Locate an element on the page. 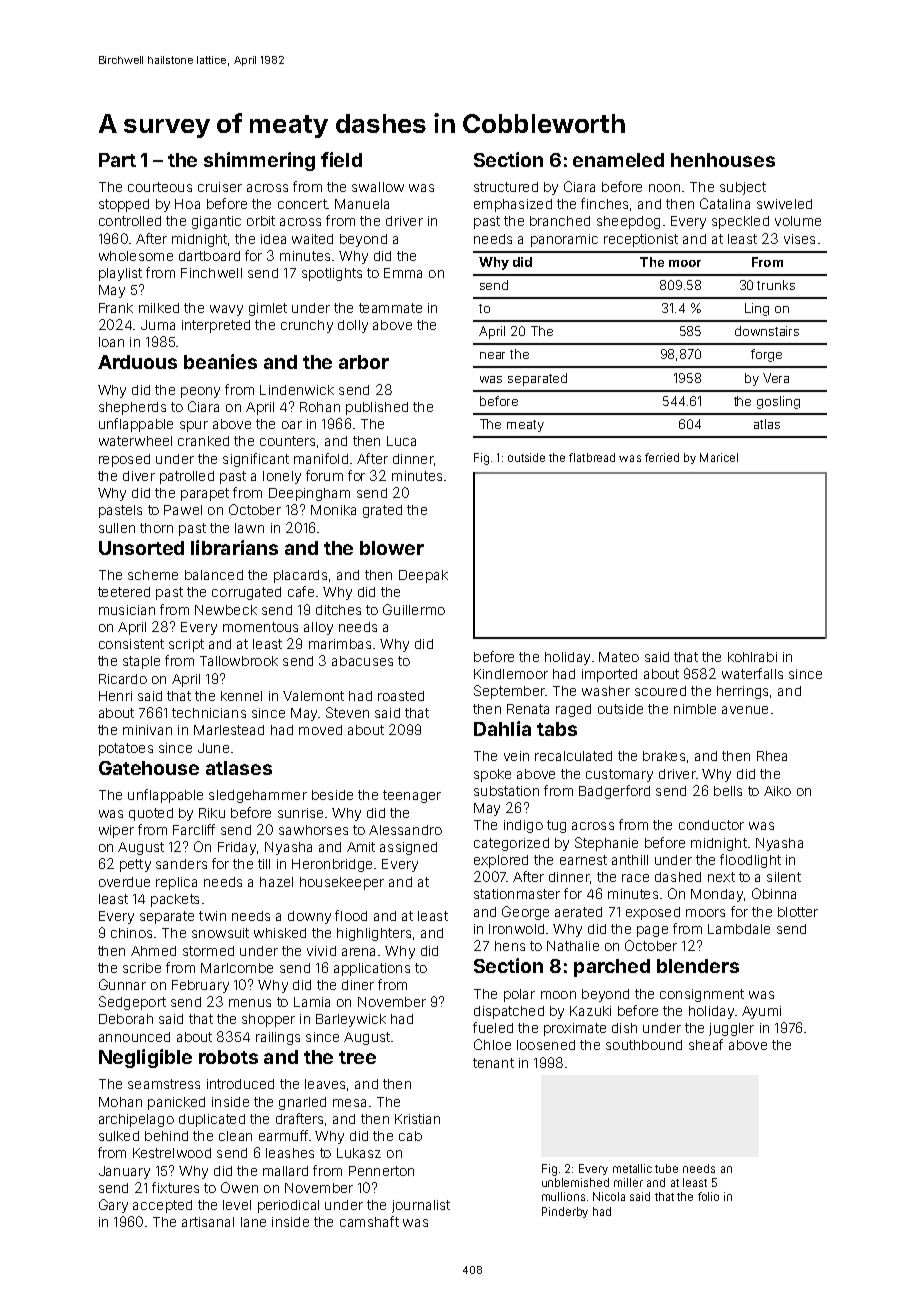  balanced is located at coordinates (214, 575).
